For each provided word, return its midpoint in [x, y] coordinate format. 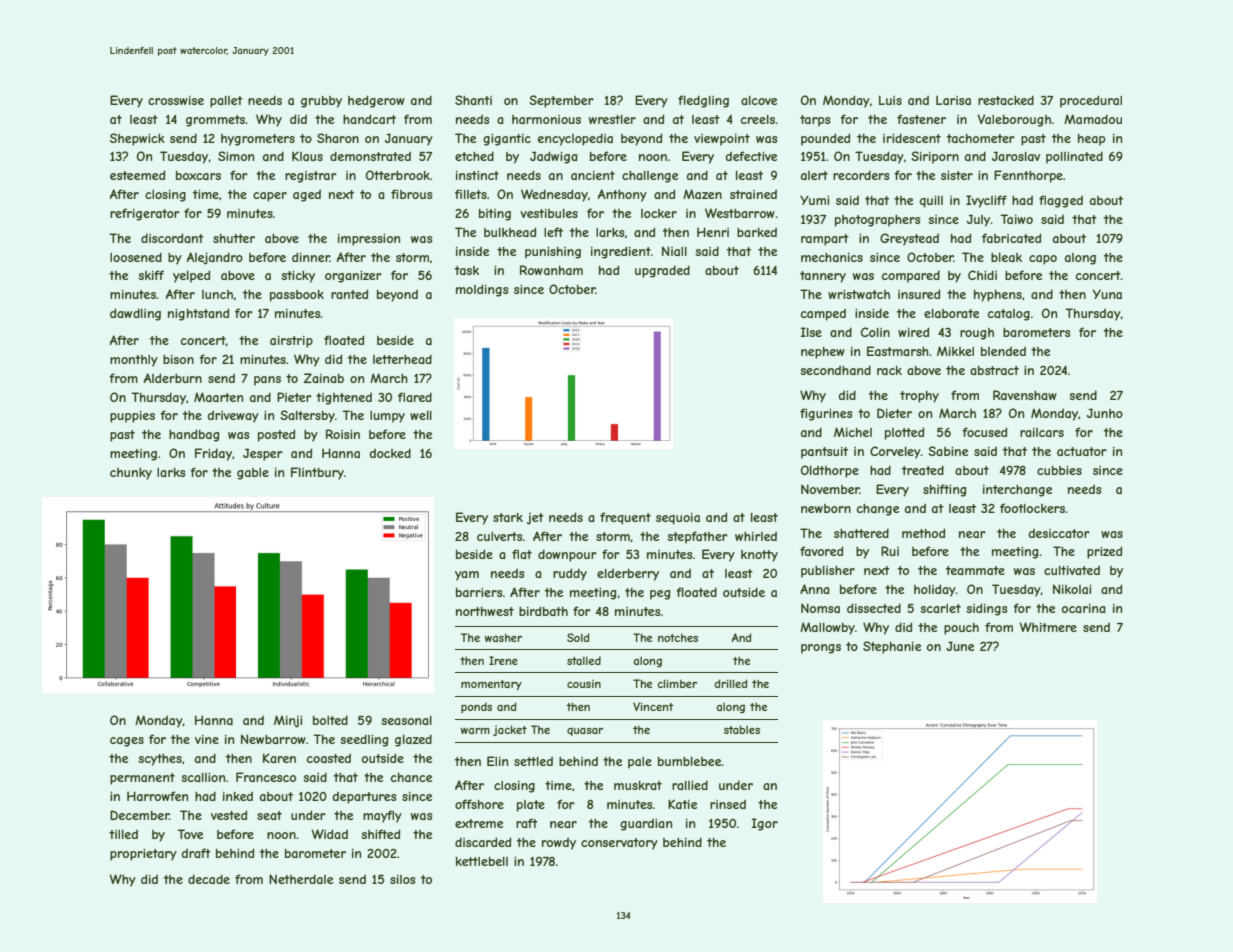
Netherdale [301, 879]
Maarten [218, 397]
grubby [321, 102]
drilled [730, 683]
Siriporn [935, 157]
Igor [765, 824]
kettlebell [482, 861]
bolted [330, 720]
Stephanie [892, 647]
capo [1043, 260]
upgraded [662, 271]
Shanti [473, 100]
